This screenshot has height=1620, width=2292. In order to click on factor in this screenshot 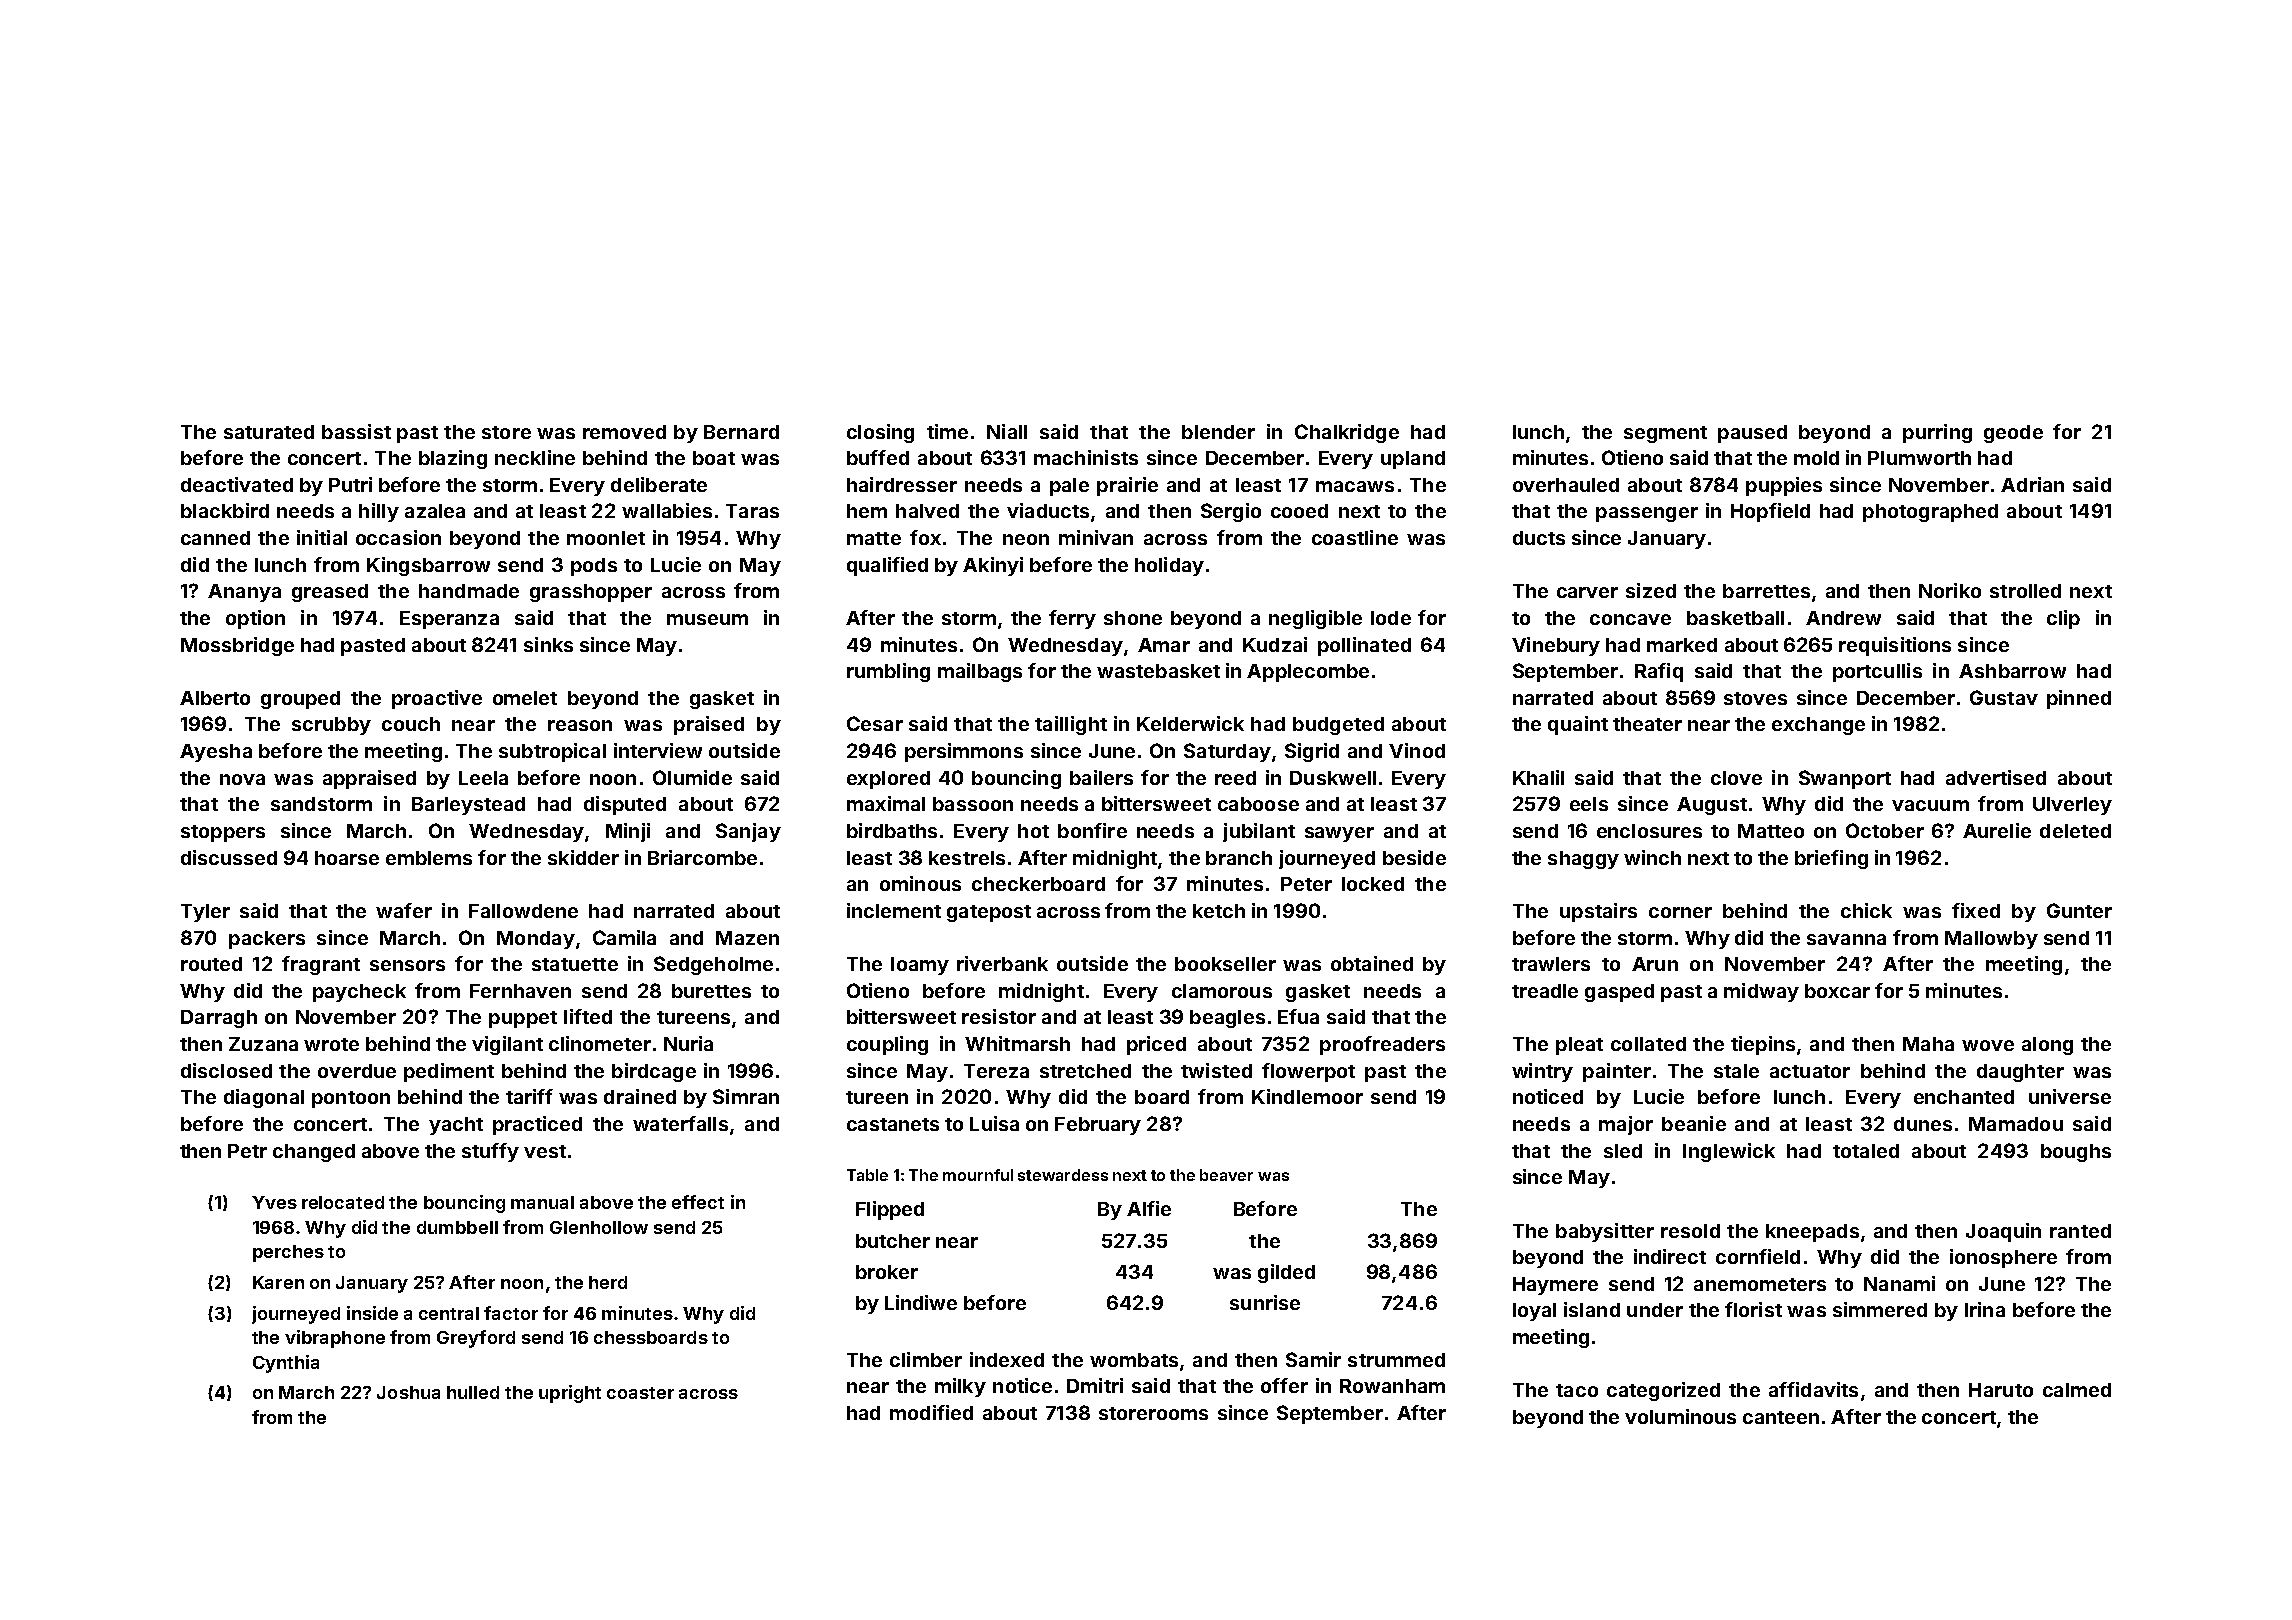, I will do `click(511, 1313)`.
